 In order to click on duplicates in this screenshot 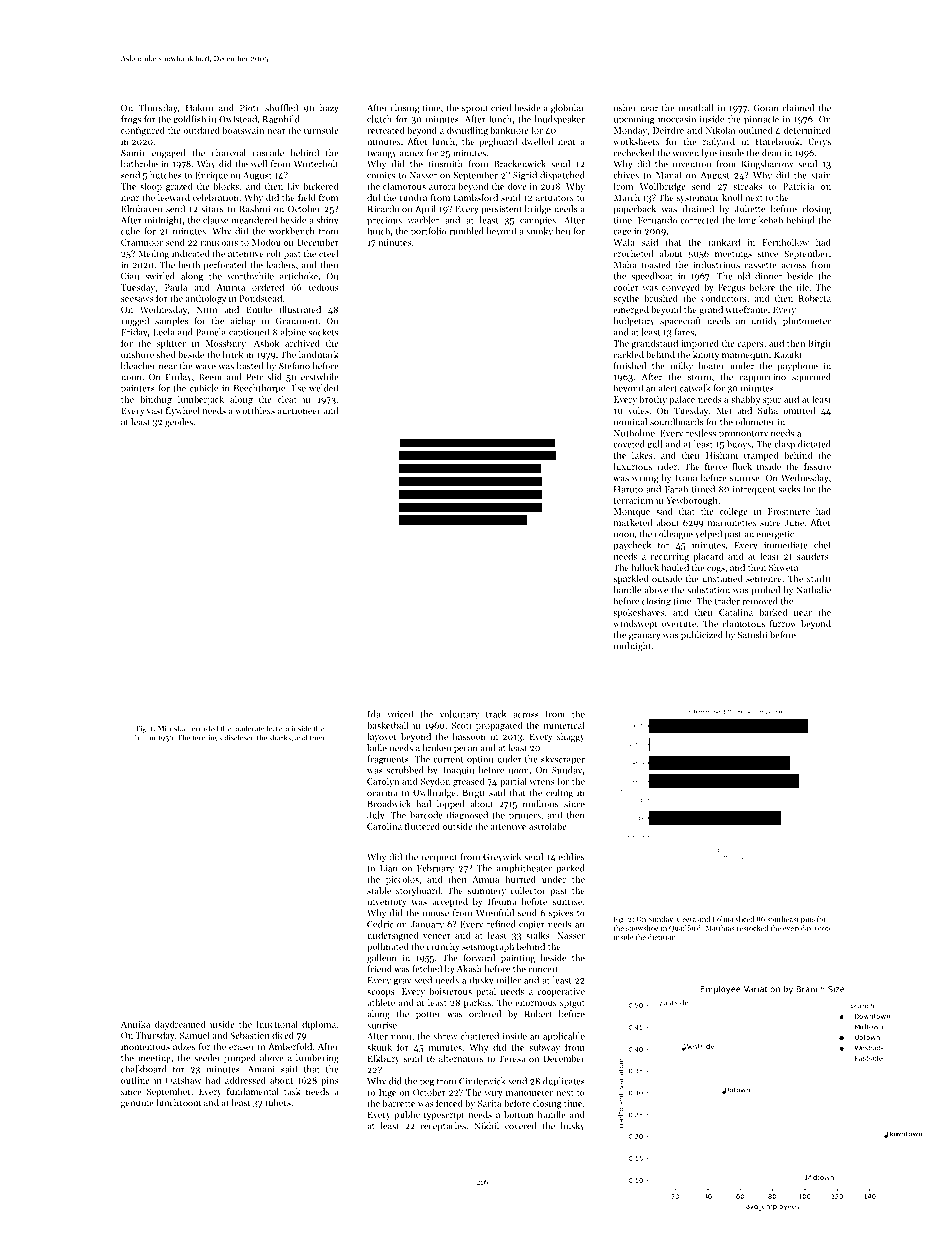, I will do `click(564, 1081)`.
